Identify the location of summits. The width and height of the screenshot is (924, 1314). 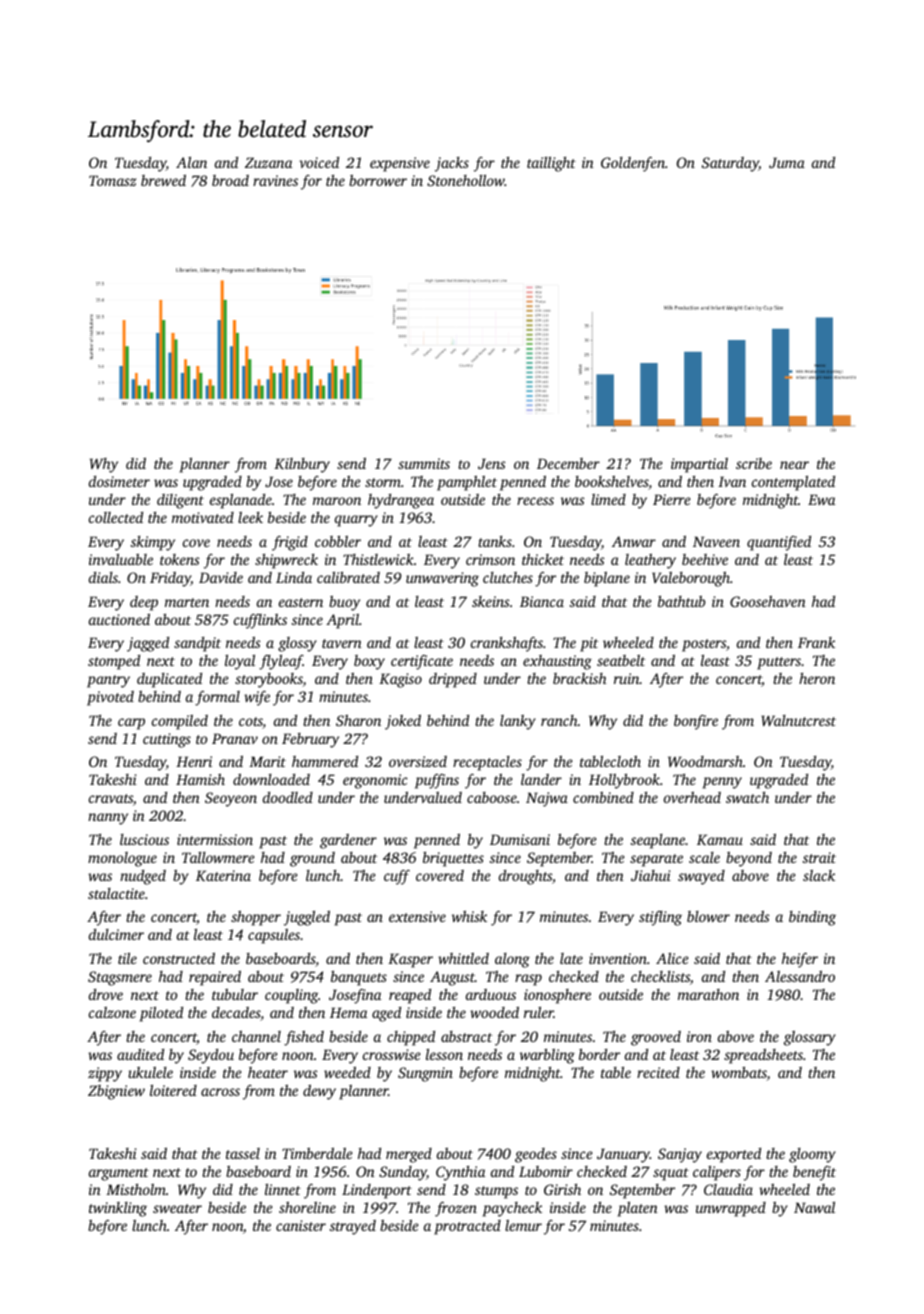
(424, 463).
